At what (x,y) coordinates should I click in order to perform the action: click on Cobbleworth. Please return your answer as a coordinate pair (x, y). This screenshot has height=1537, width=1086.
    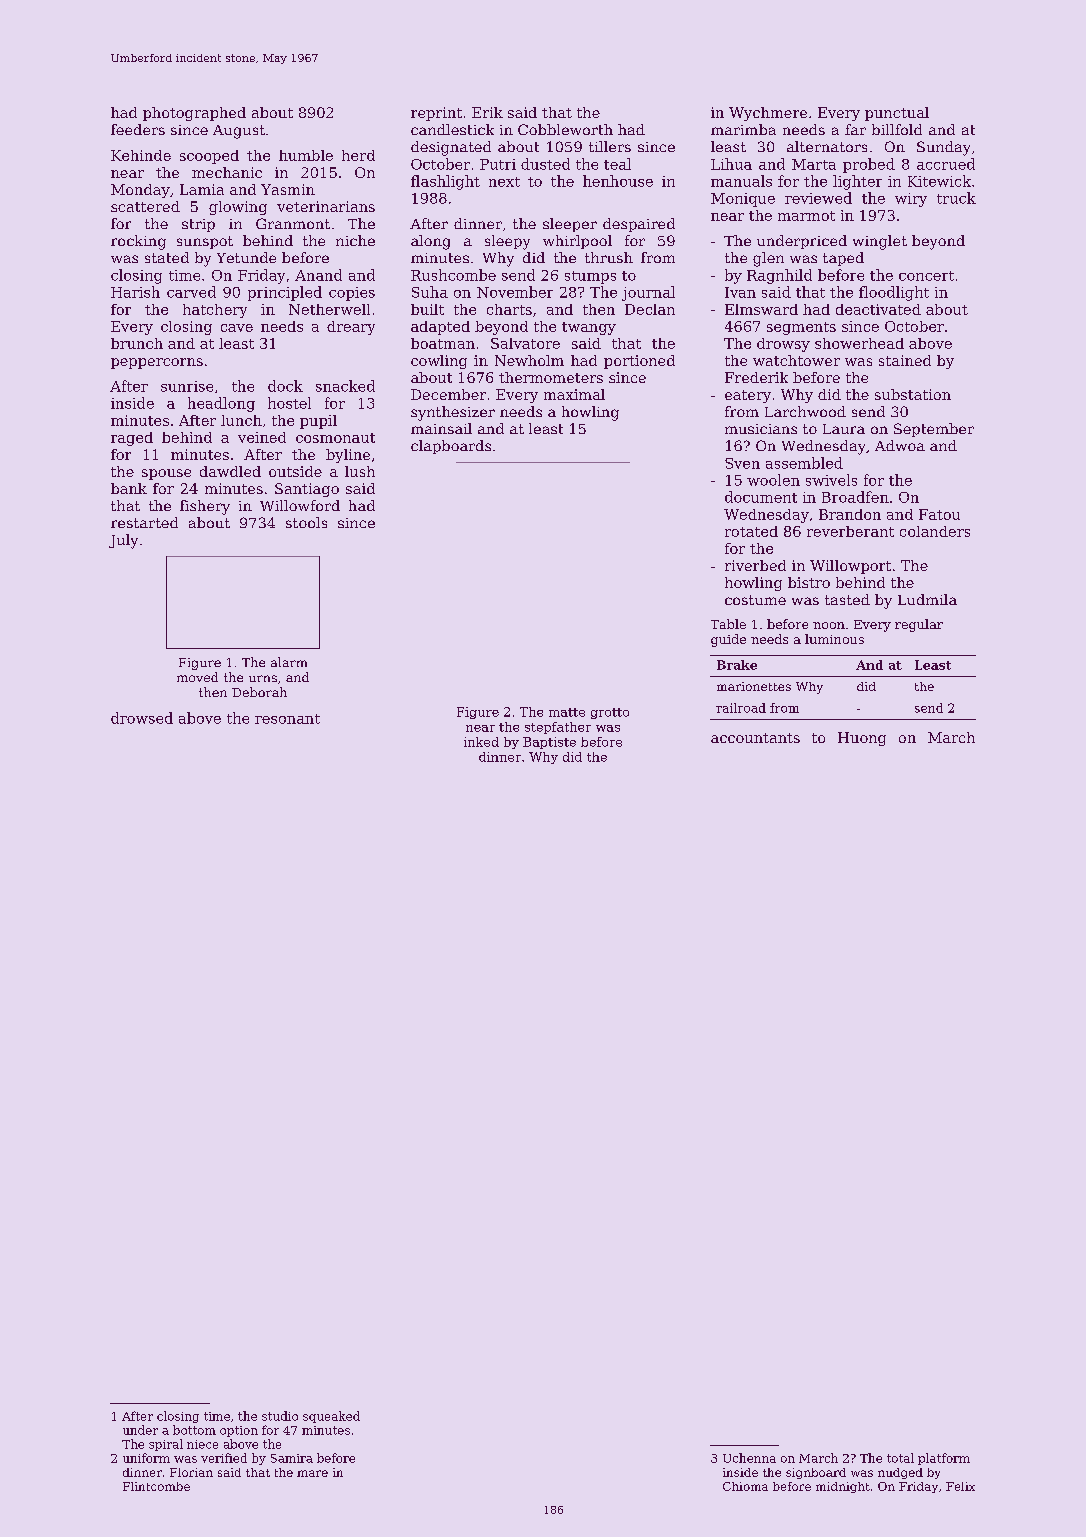
    Looking at the image, I should click on (565, 129).
